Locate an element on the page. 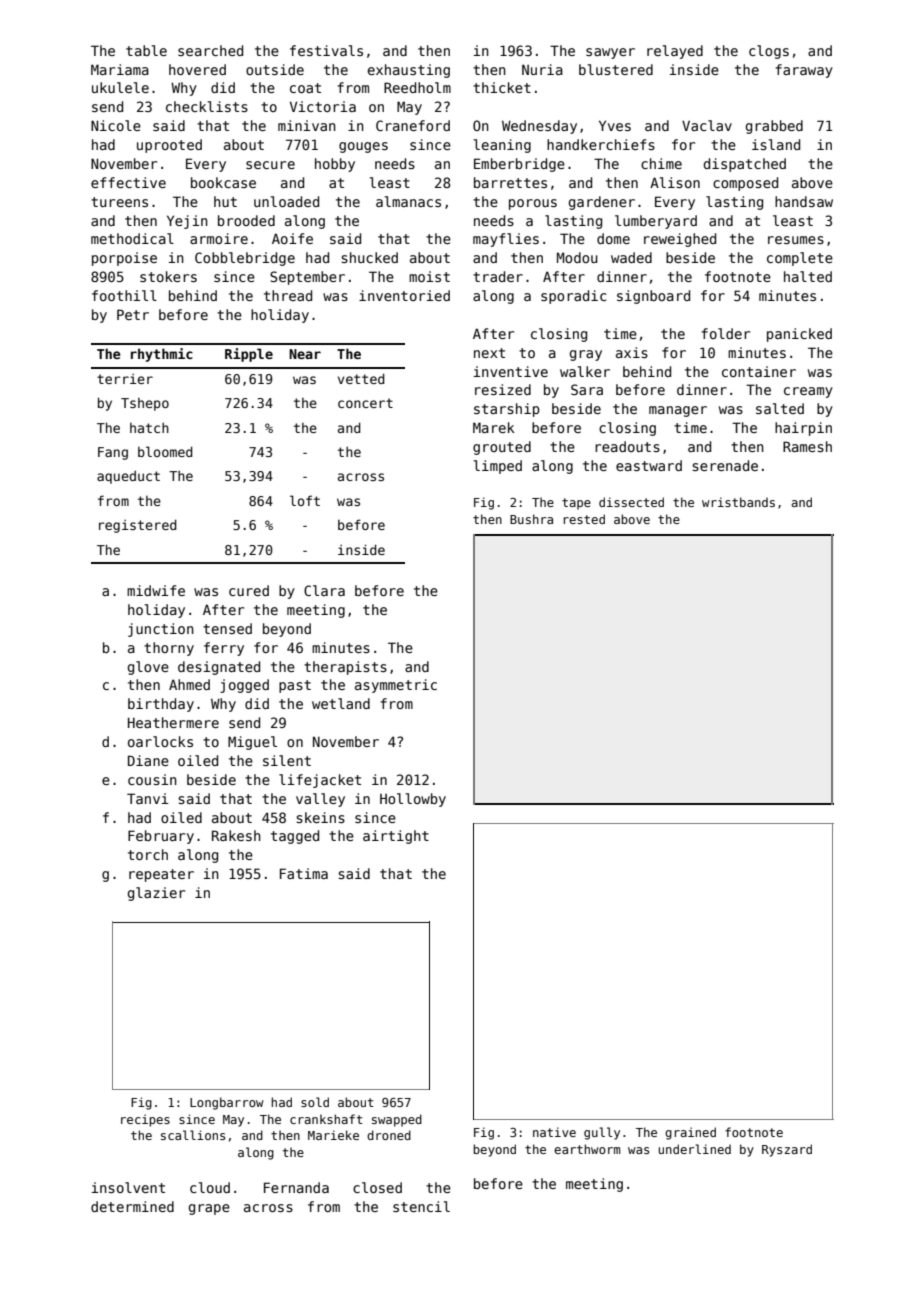 This page has width=924, height=1308. thicket is located at coordinates (502, 87).
